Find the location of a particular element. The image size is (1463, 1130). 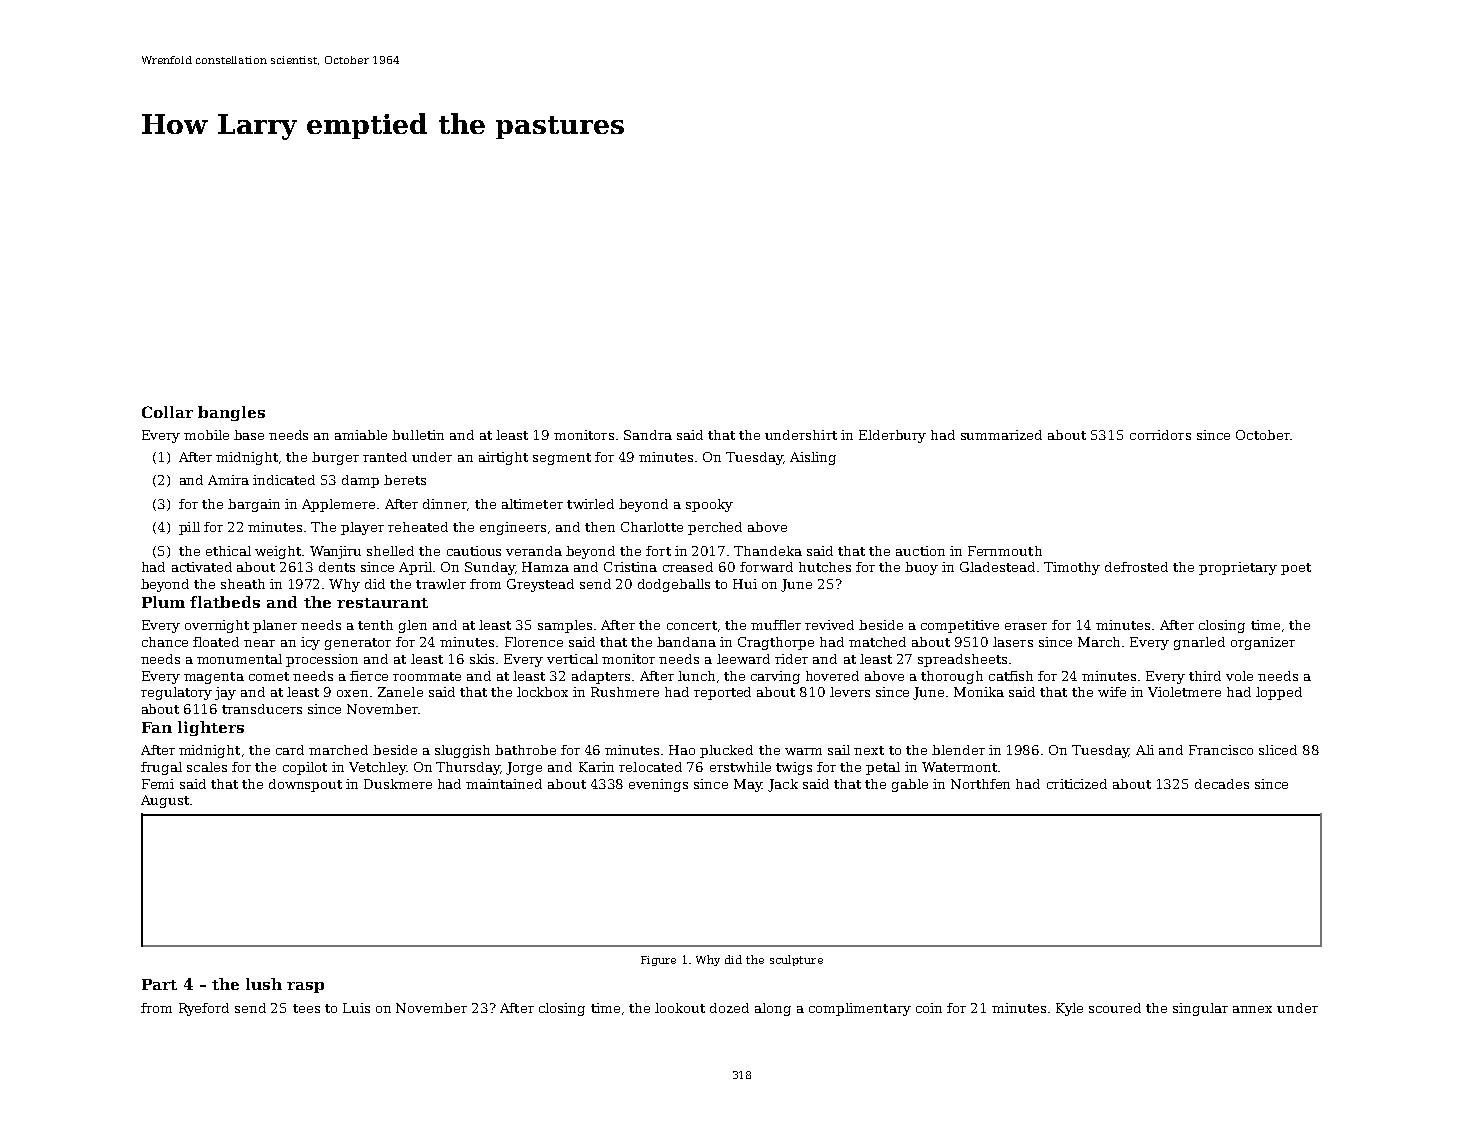

Timothy is located at coordinates (1072, 568).
